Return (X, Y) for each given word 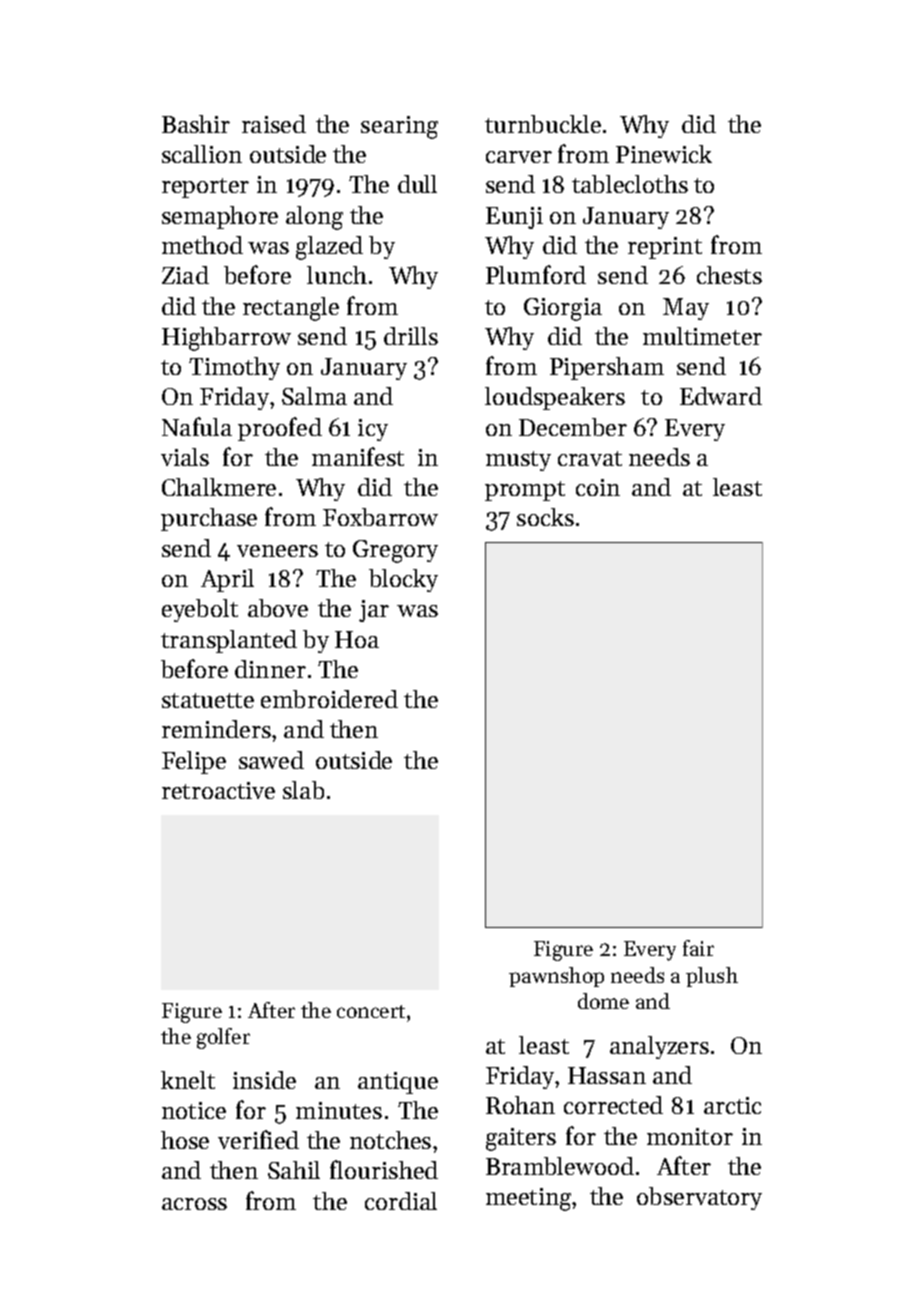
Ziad (185, 275)
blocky (403, 580)
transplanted (229, 641)
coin (598, 487)
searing (399, 127)
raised (274, 124)
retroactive (218, 790)
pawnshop (556, 977)
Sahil (294, 1170)
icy (373, 430)
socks (545, 517)
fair (698, 948)
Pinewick (664, 154)
